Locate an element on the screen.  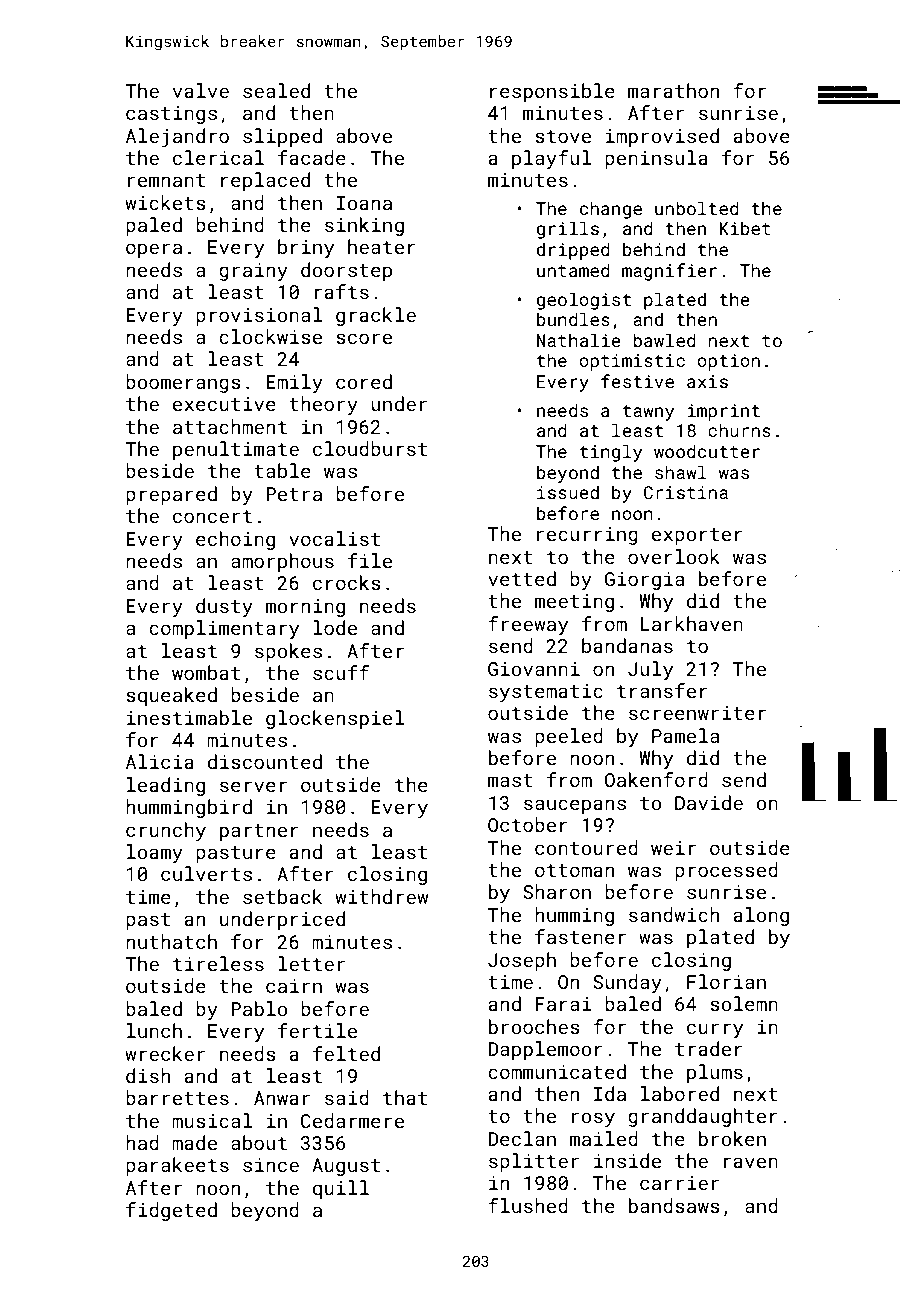
playful is located at coordinates (552, 159).
